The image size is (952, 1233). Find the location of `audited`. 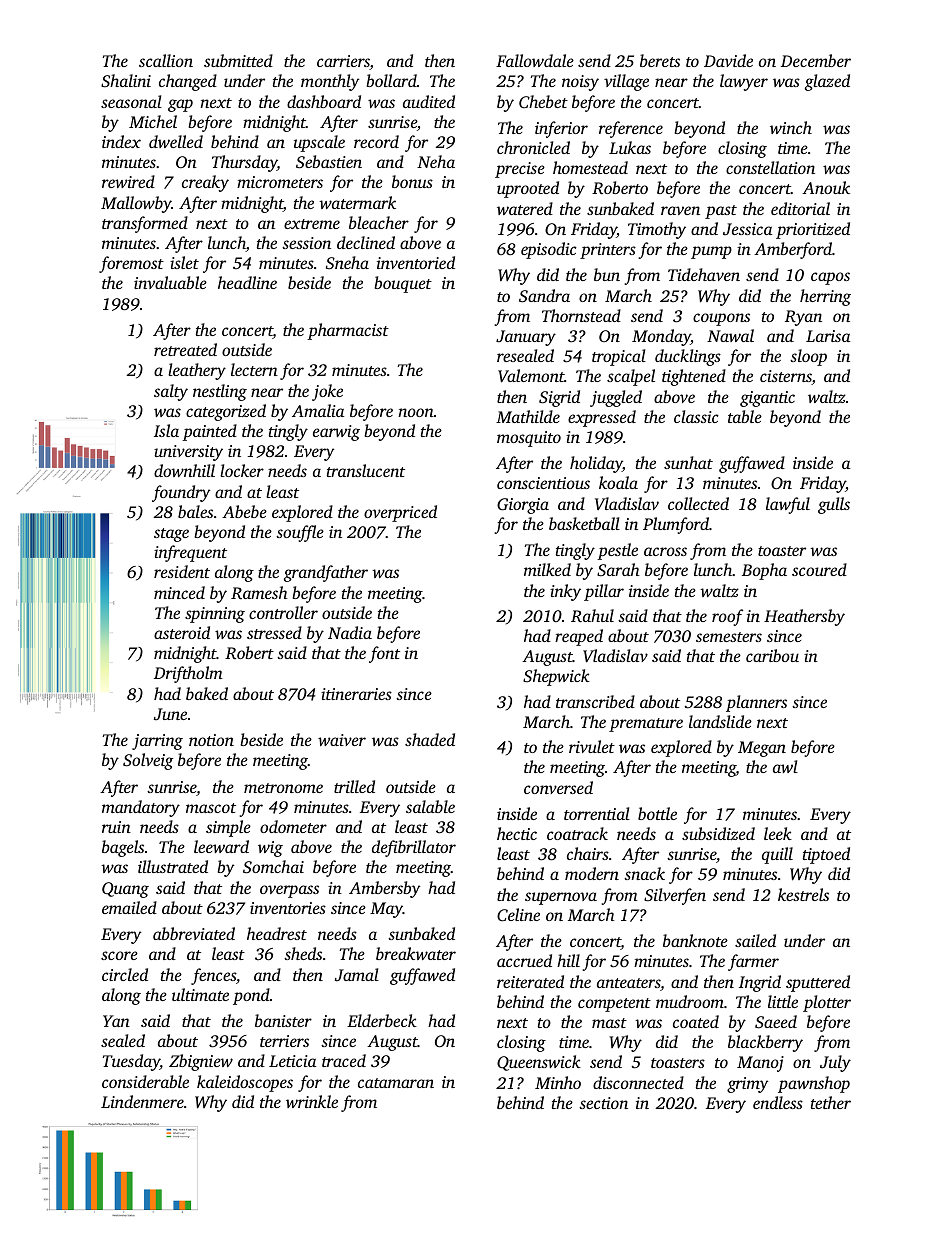

audited is located at coordinates (429, 101).
